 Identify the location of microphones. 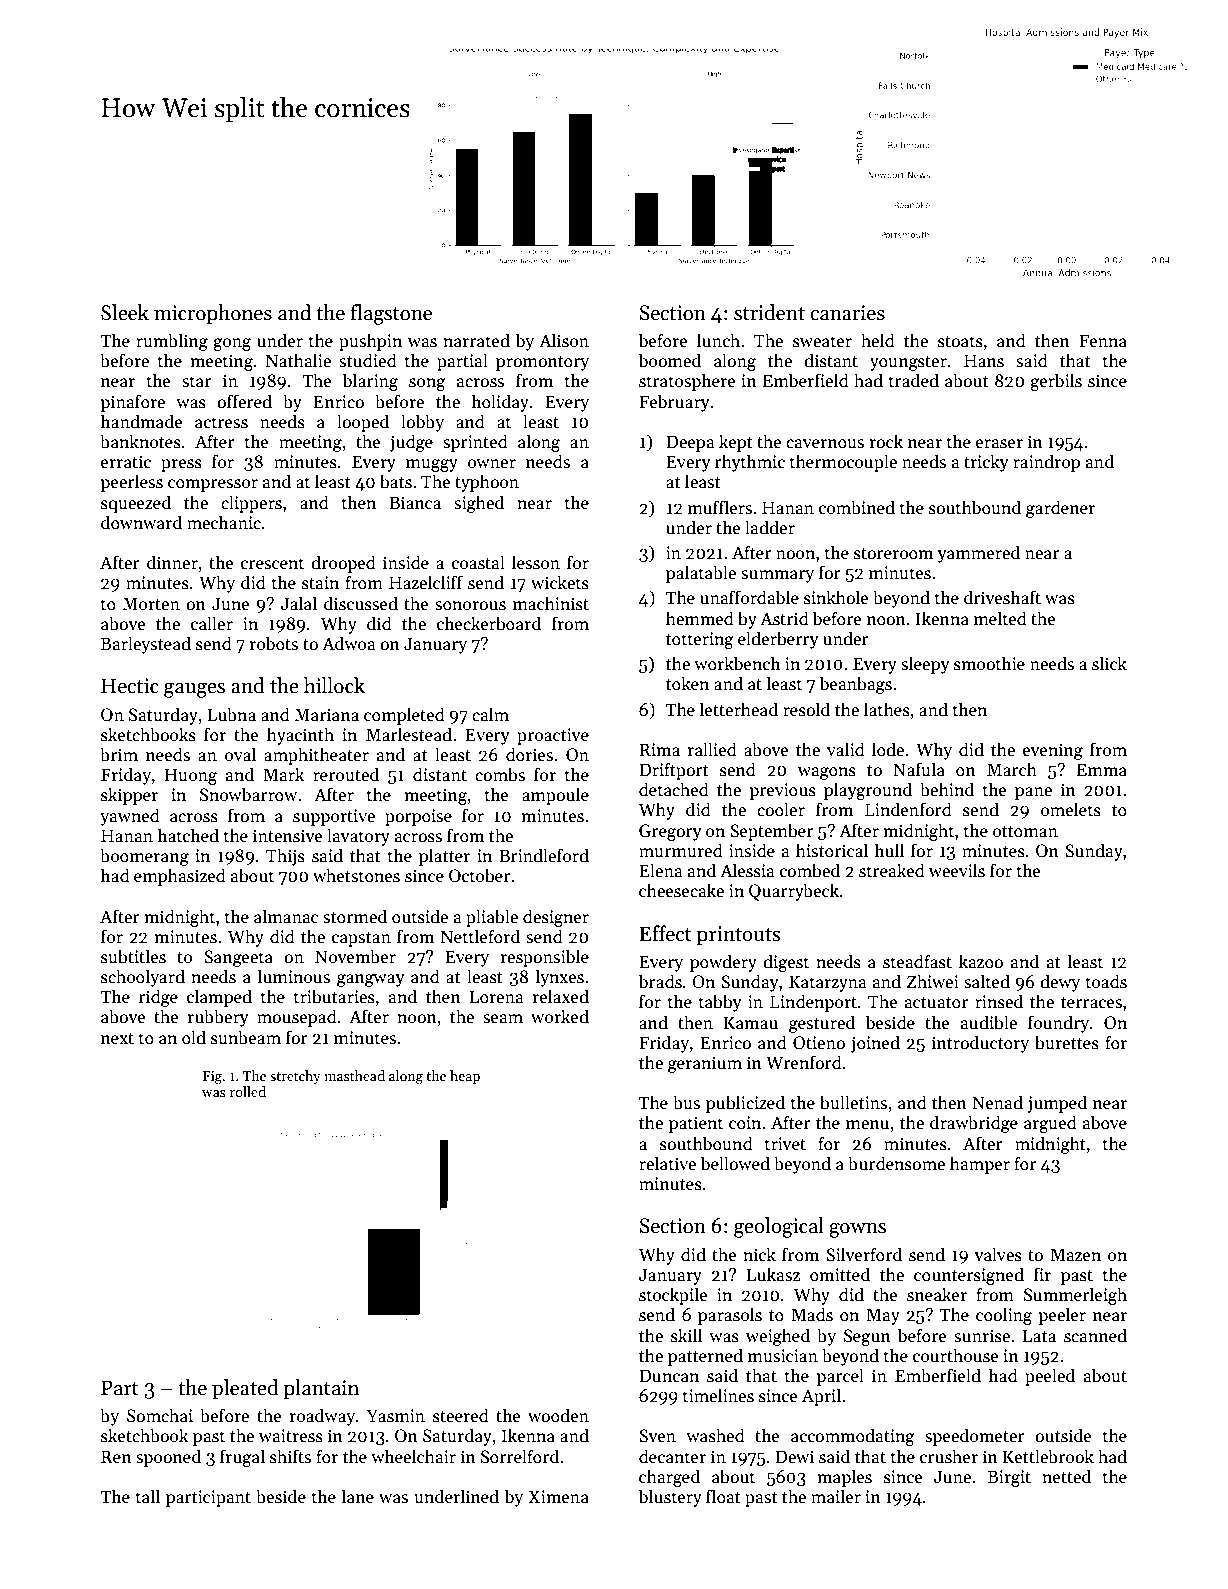
(213, 314).
